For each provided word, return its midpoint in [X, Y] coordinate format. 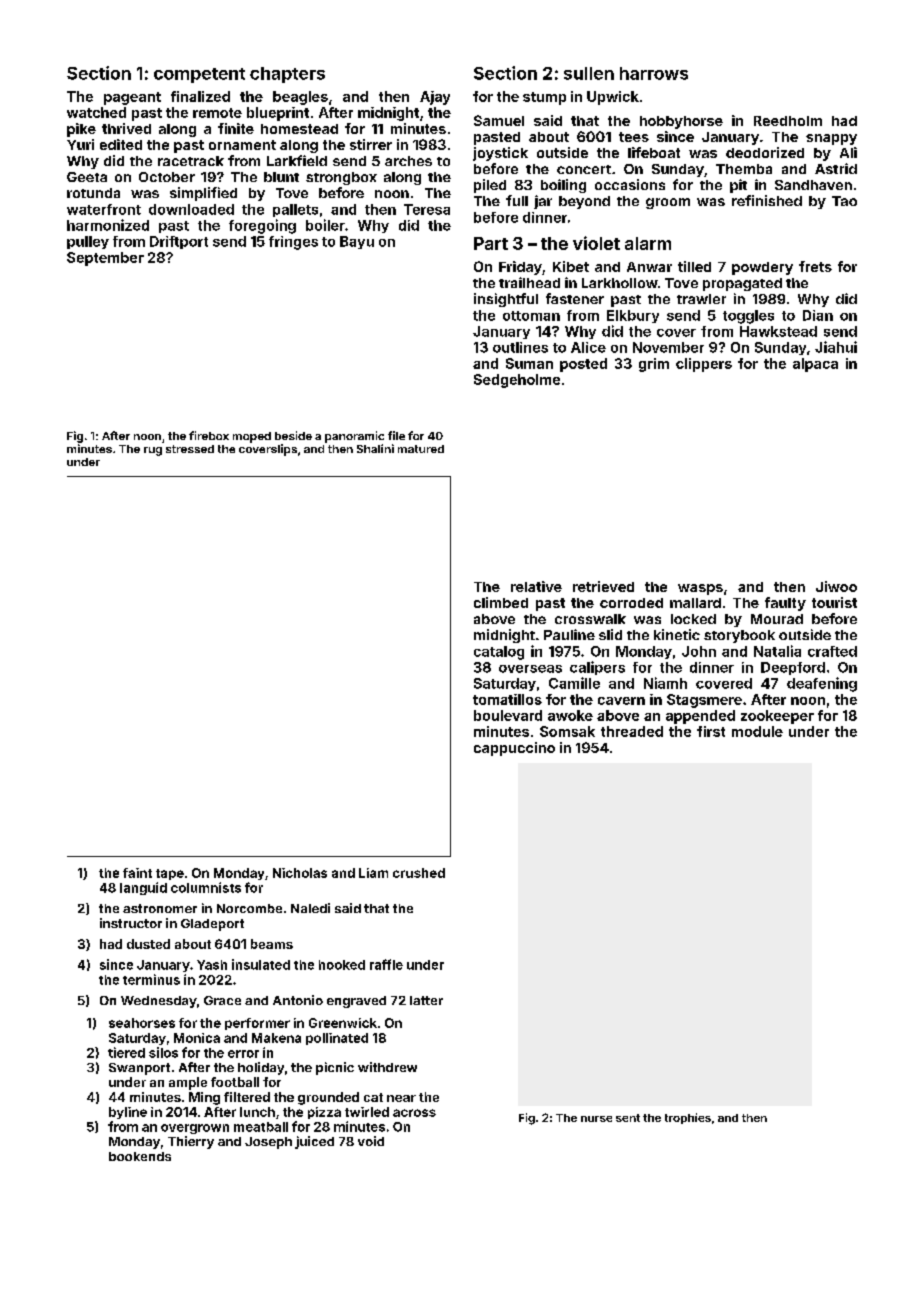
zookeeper [777, 717]
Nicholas [300, 873]
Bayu [357, 242]
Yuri [80, 144]
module [757, 731]
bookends [140, 1156]
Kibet [571, 266]
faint [137, 873]
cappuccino [514, 749]
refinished [767, 200]
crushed [419, 873]
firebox [209, 435]
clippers [704, 365]
